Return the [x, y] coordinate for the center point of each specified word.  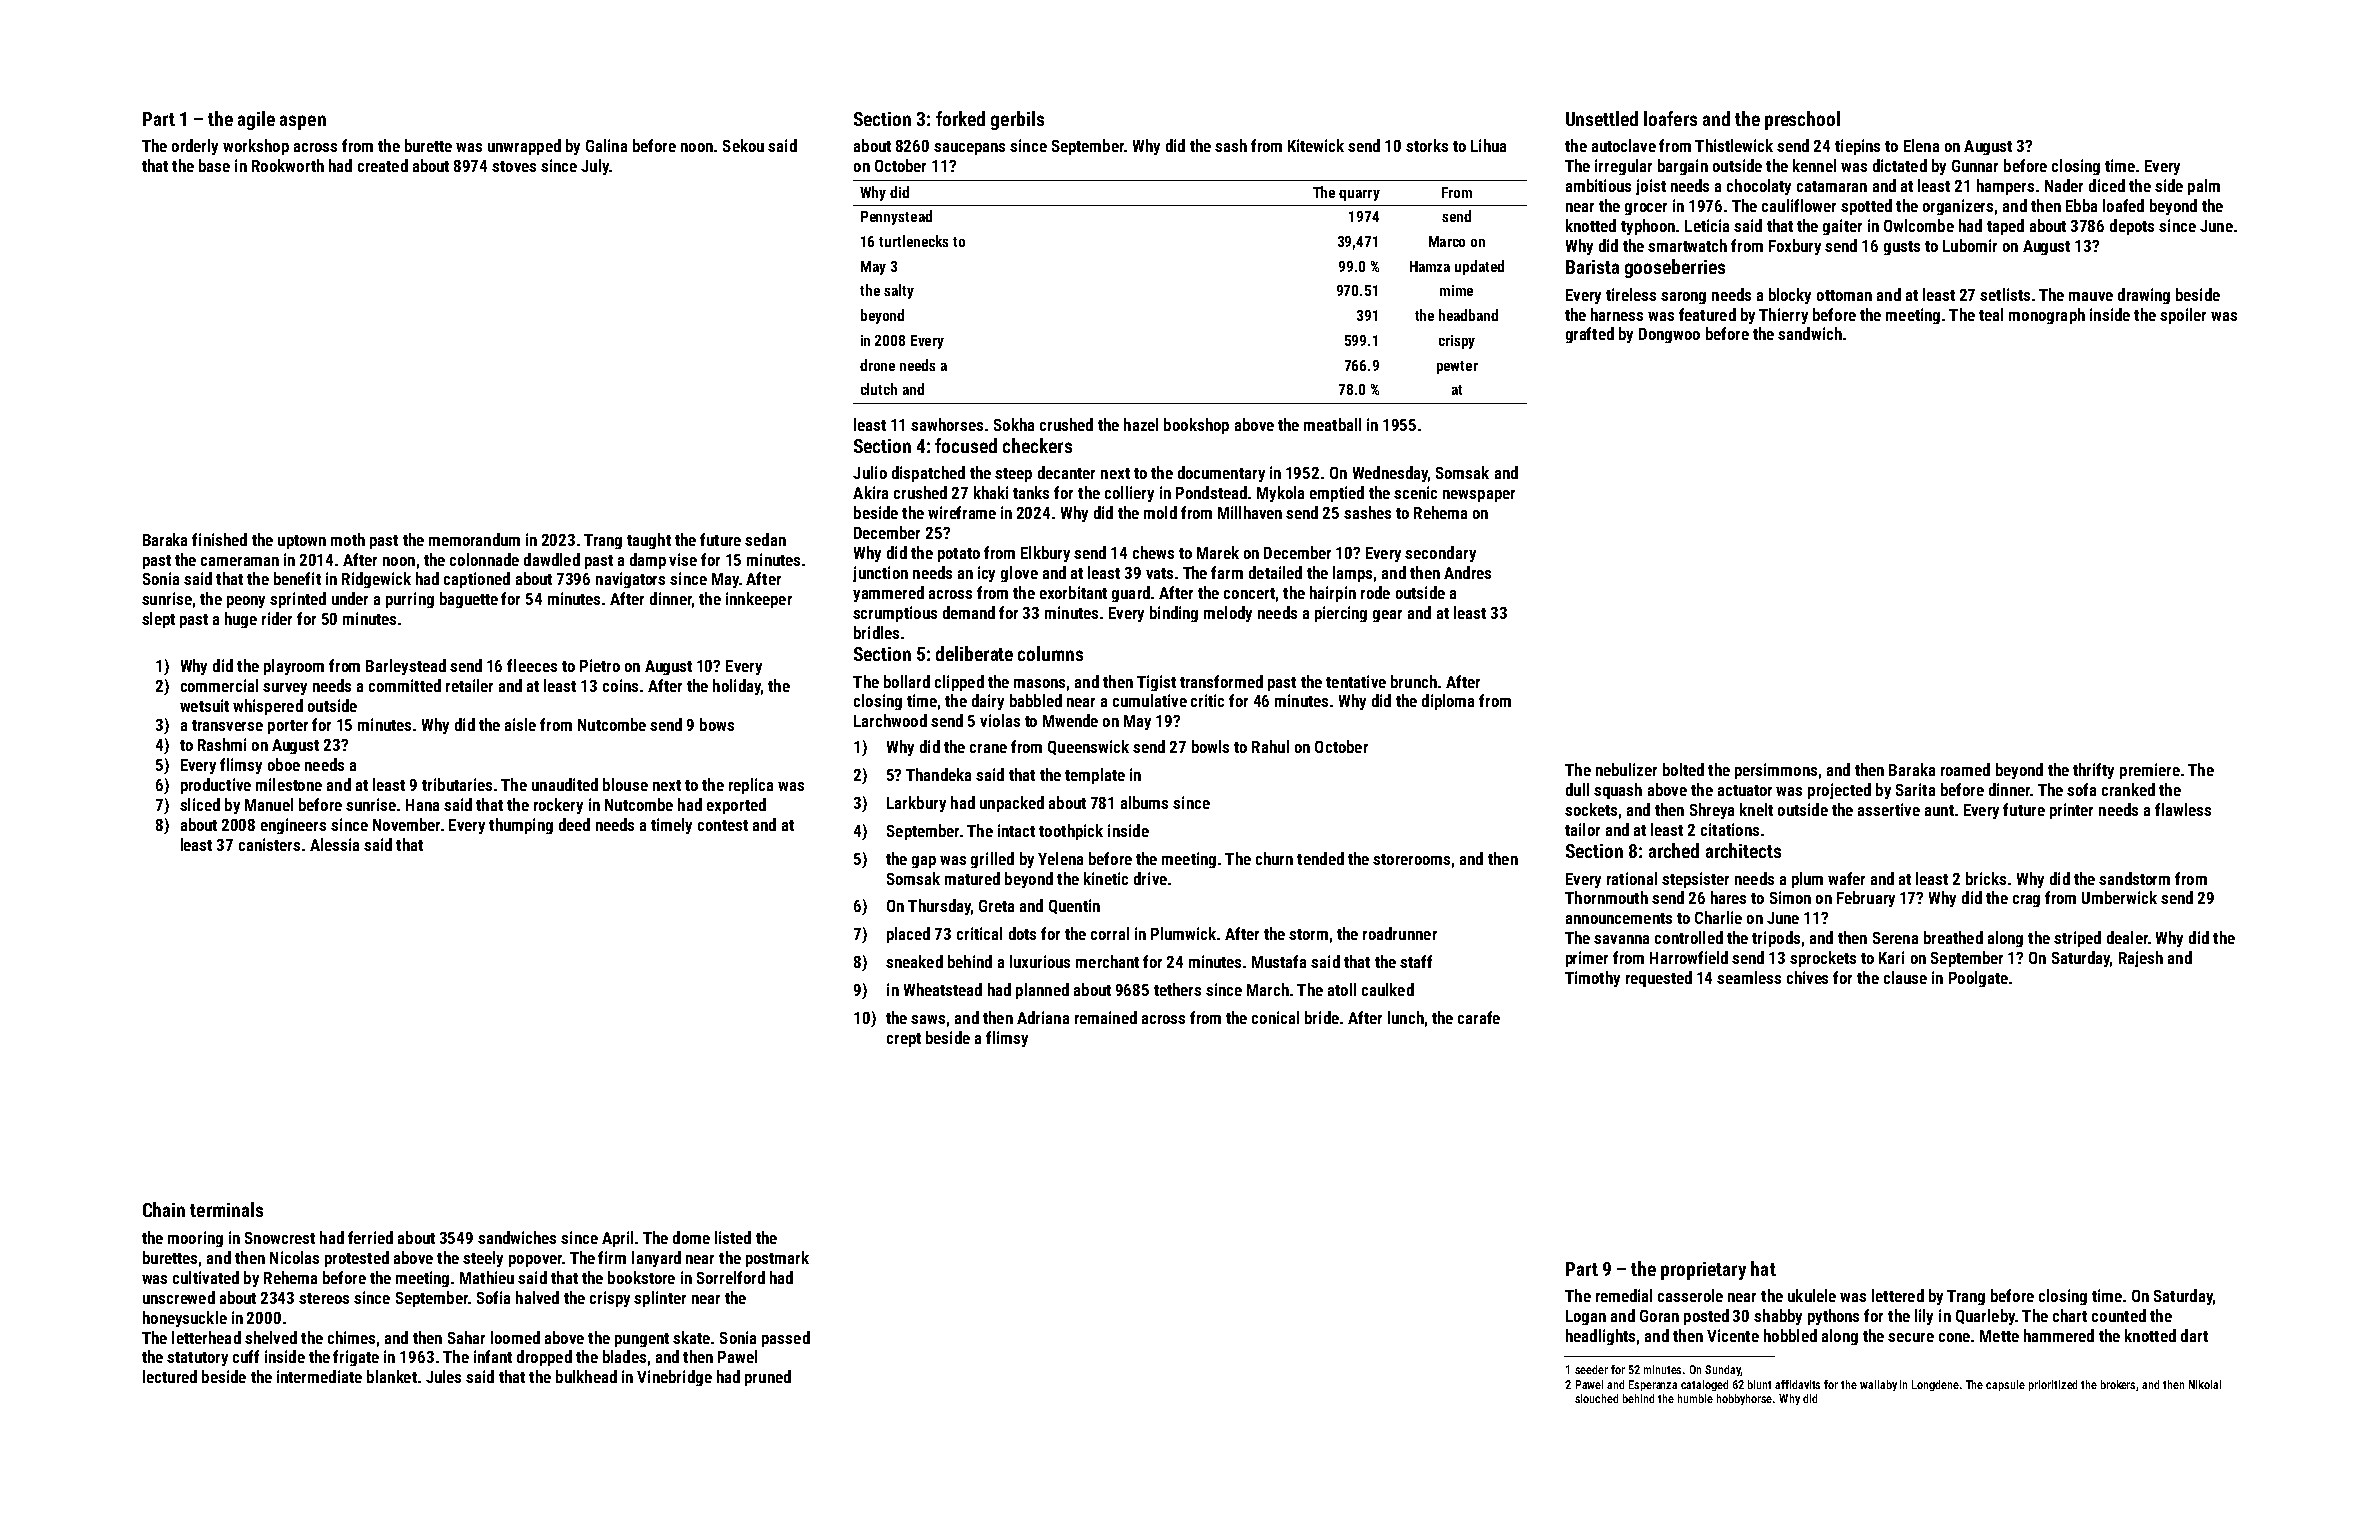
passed [786, 1339]
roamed [1965, 769]
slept [158, 620]
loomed [515, 1337]
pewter [1457, 367]
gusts [1902, 248]
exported [736, 806]
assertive [1889, 809]
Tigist [1156, 683]
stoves [514, 166]
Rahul [1270, 746]
